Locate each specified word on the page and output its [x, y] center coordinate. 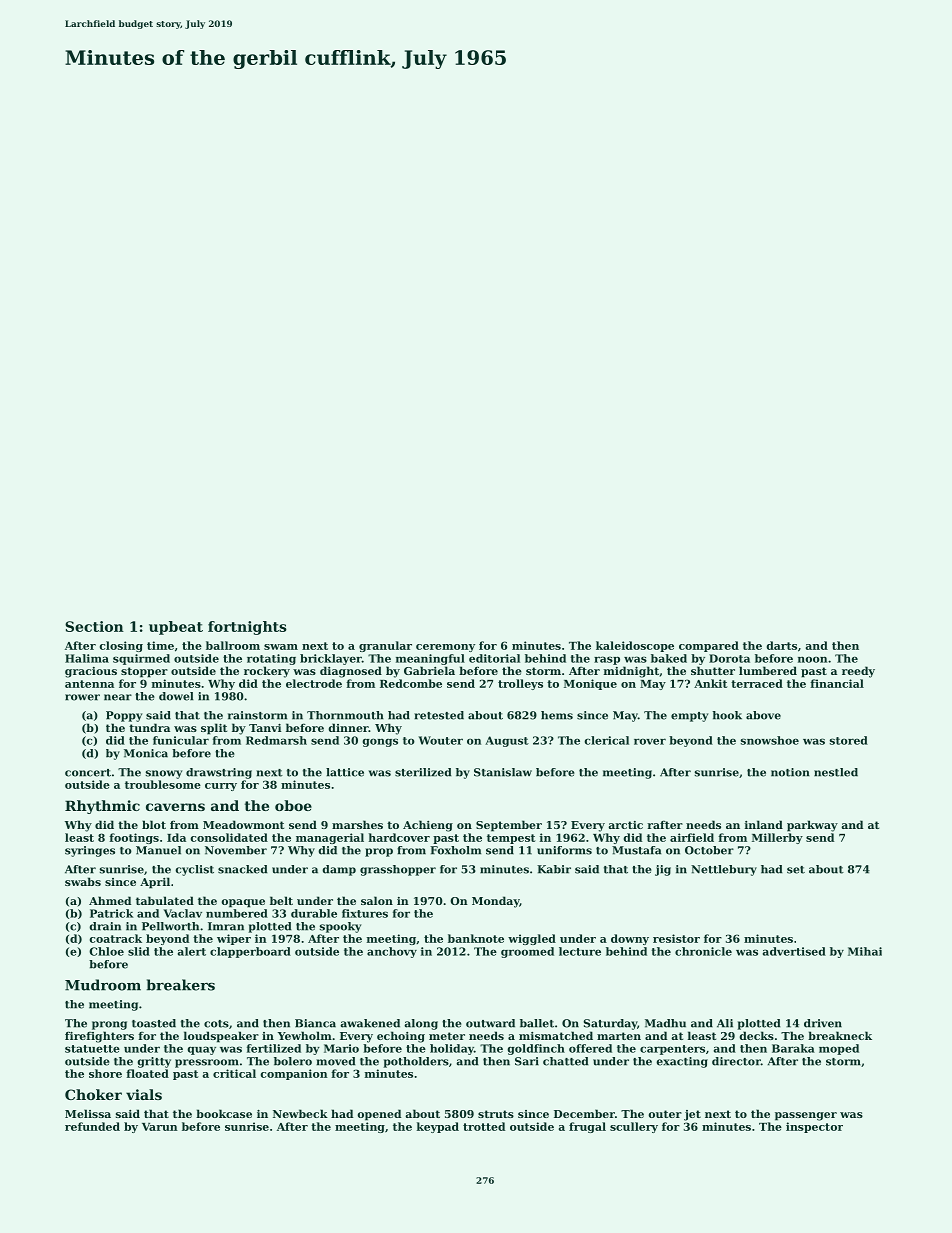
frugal [587, 1127]
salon [377, 900]
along [421, 1024]
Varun [160, 1127]
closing [121, 646]
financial [837, 683]
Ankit [711, 683]
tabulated [165, 900]
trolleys [520, 684]
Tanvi [265, 728]
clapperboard [250, 952]
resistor [676, 938]
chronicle [703, 951]
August [507, 741]
